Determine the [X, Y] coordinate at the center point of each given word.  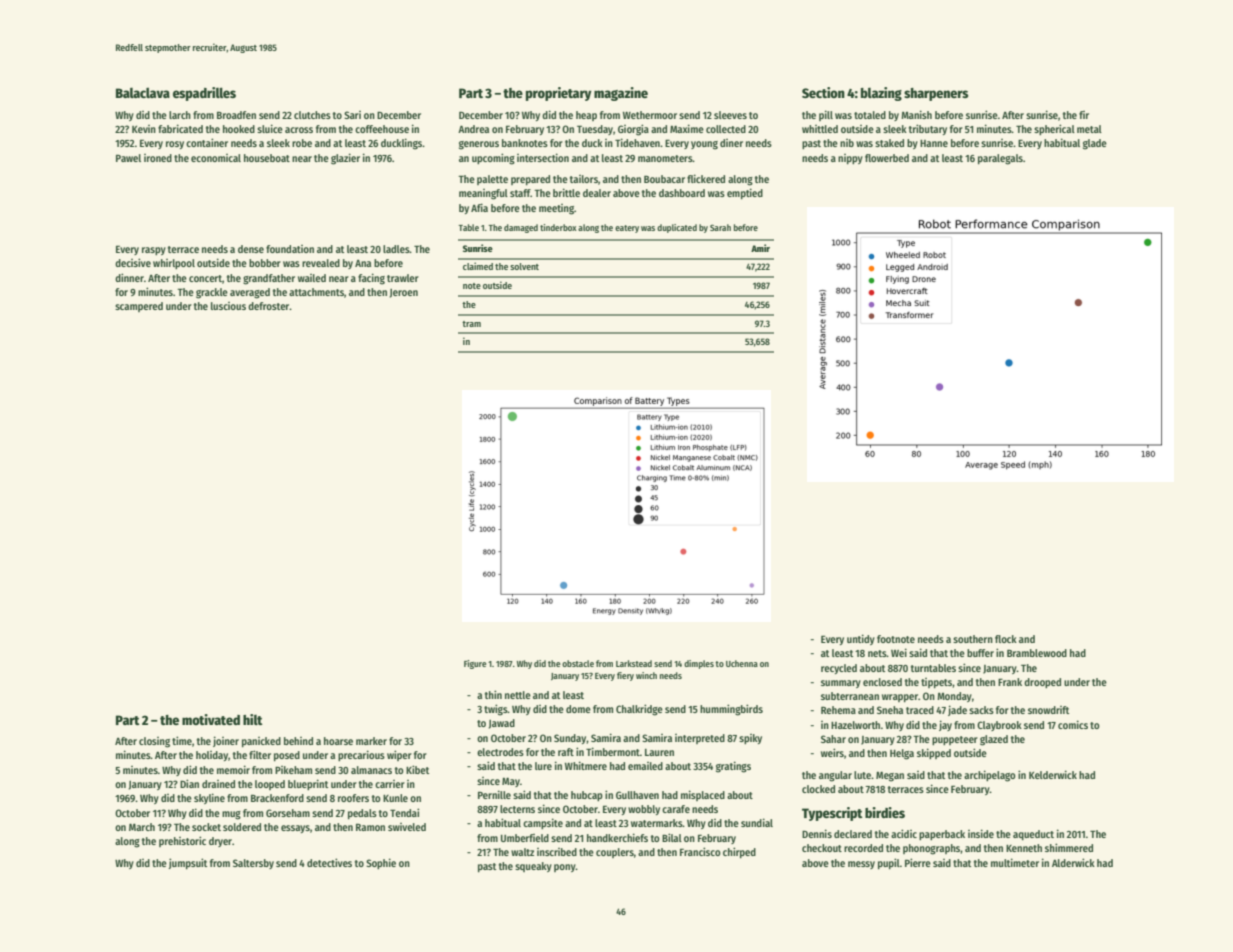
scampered [139, 307]
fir [1084, 115]
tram [471, 324]
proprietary [559, 94]
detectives [329, 862]
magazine [621, 94]
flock [1006, 639]
